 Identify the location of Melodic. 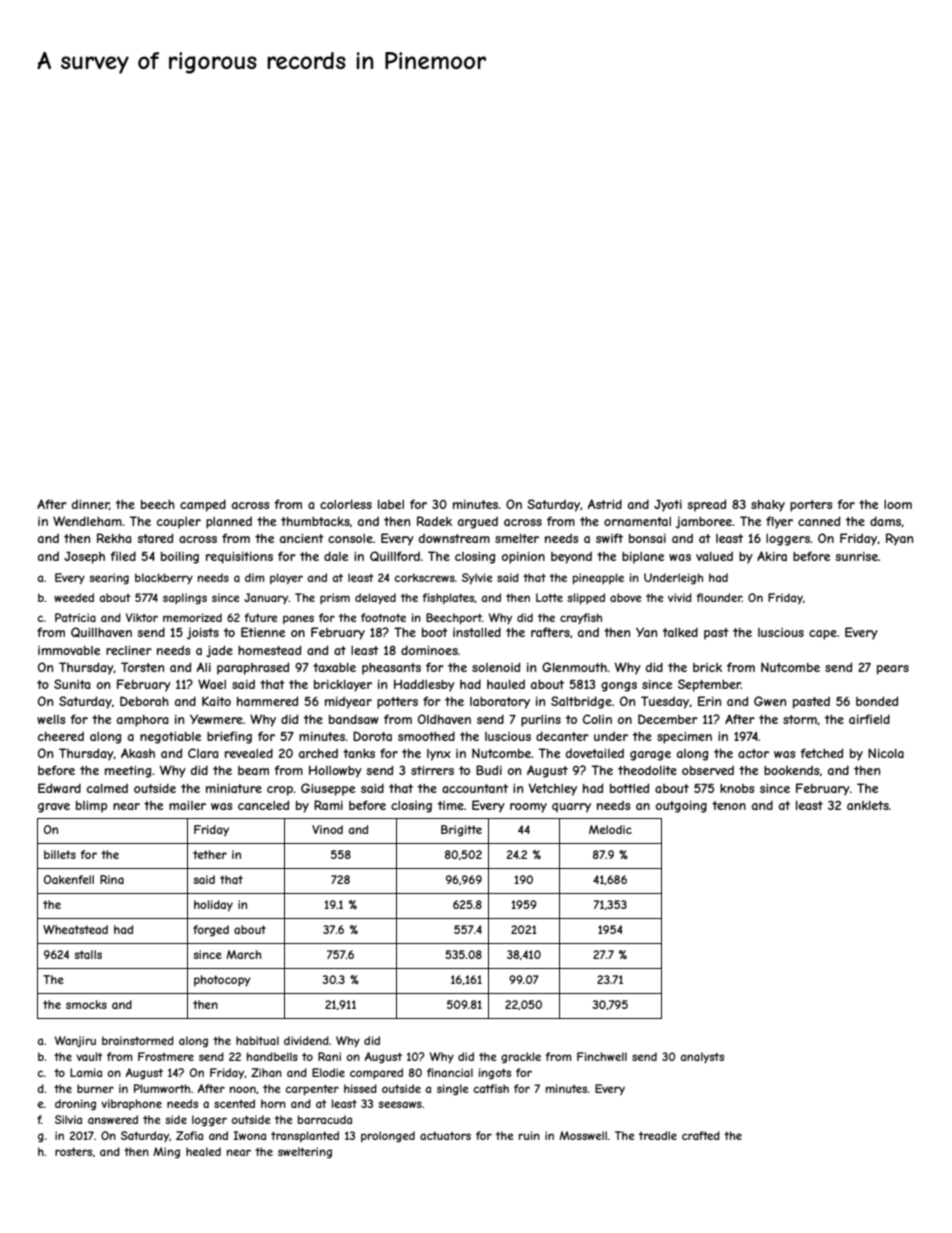
(610, 829).
